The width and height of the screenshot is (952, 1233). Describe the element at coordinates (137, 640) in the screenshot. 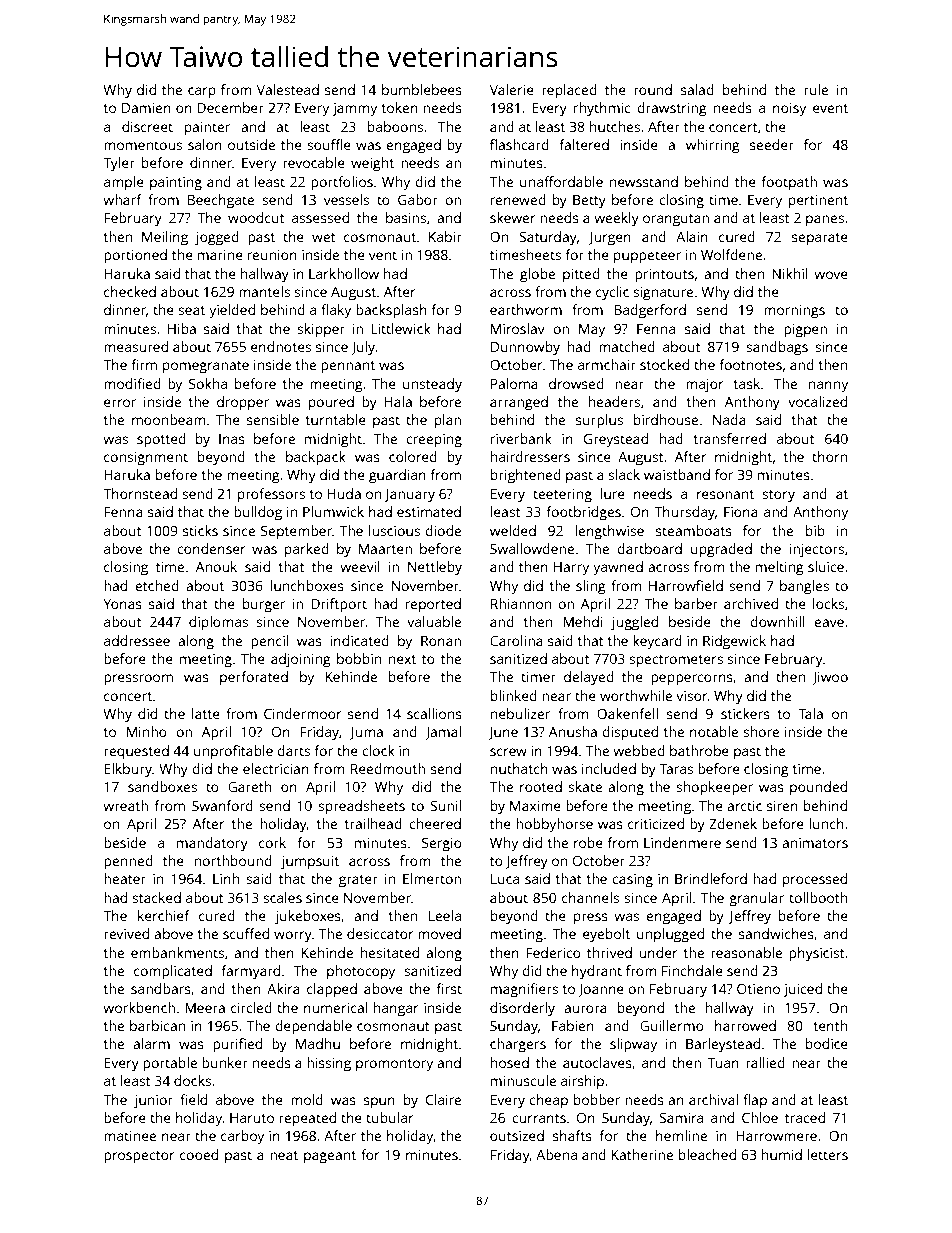

I see `addressee` at that location.
